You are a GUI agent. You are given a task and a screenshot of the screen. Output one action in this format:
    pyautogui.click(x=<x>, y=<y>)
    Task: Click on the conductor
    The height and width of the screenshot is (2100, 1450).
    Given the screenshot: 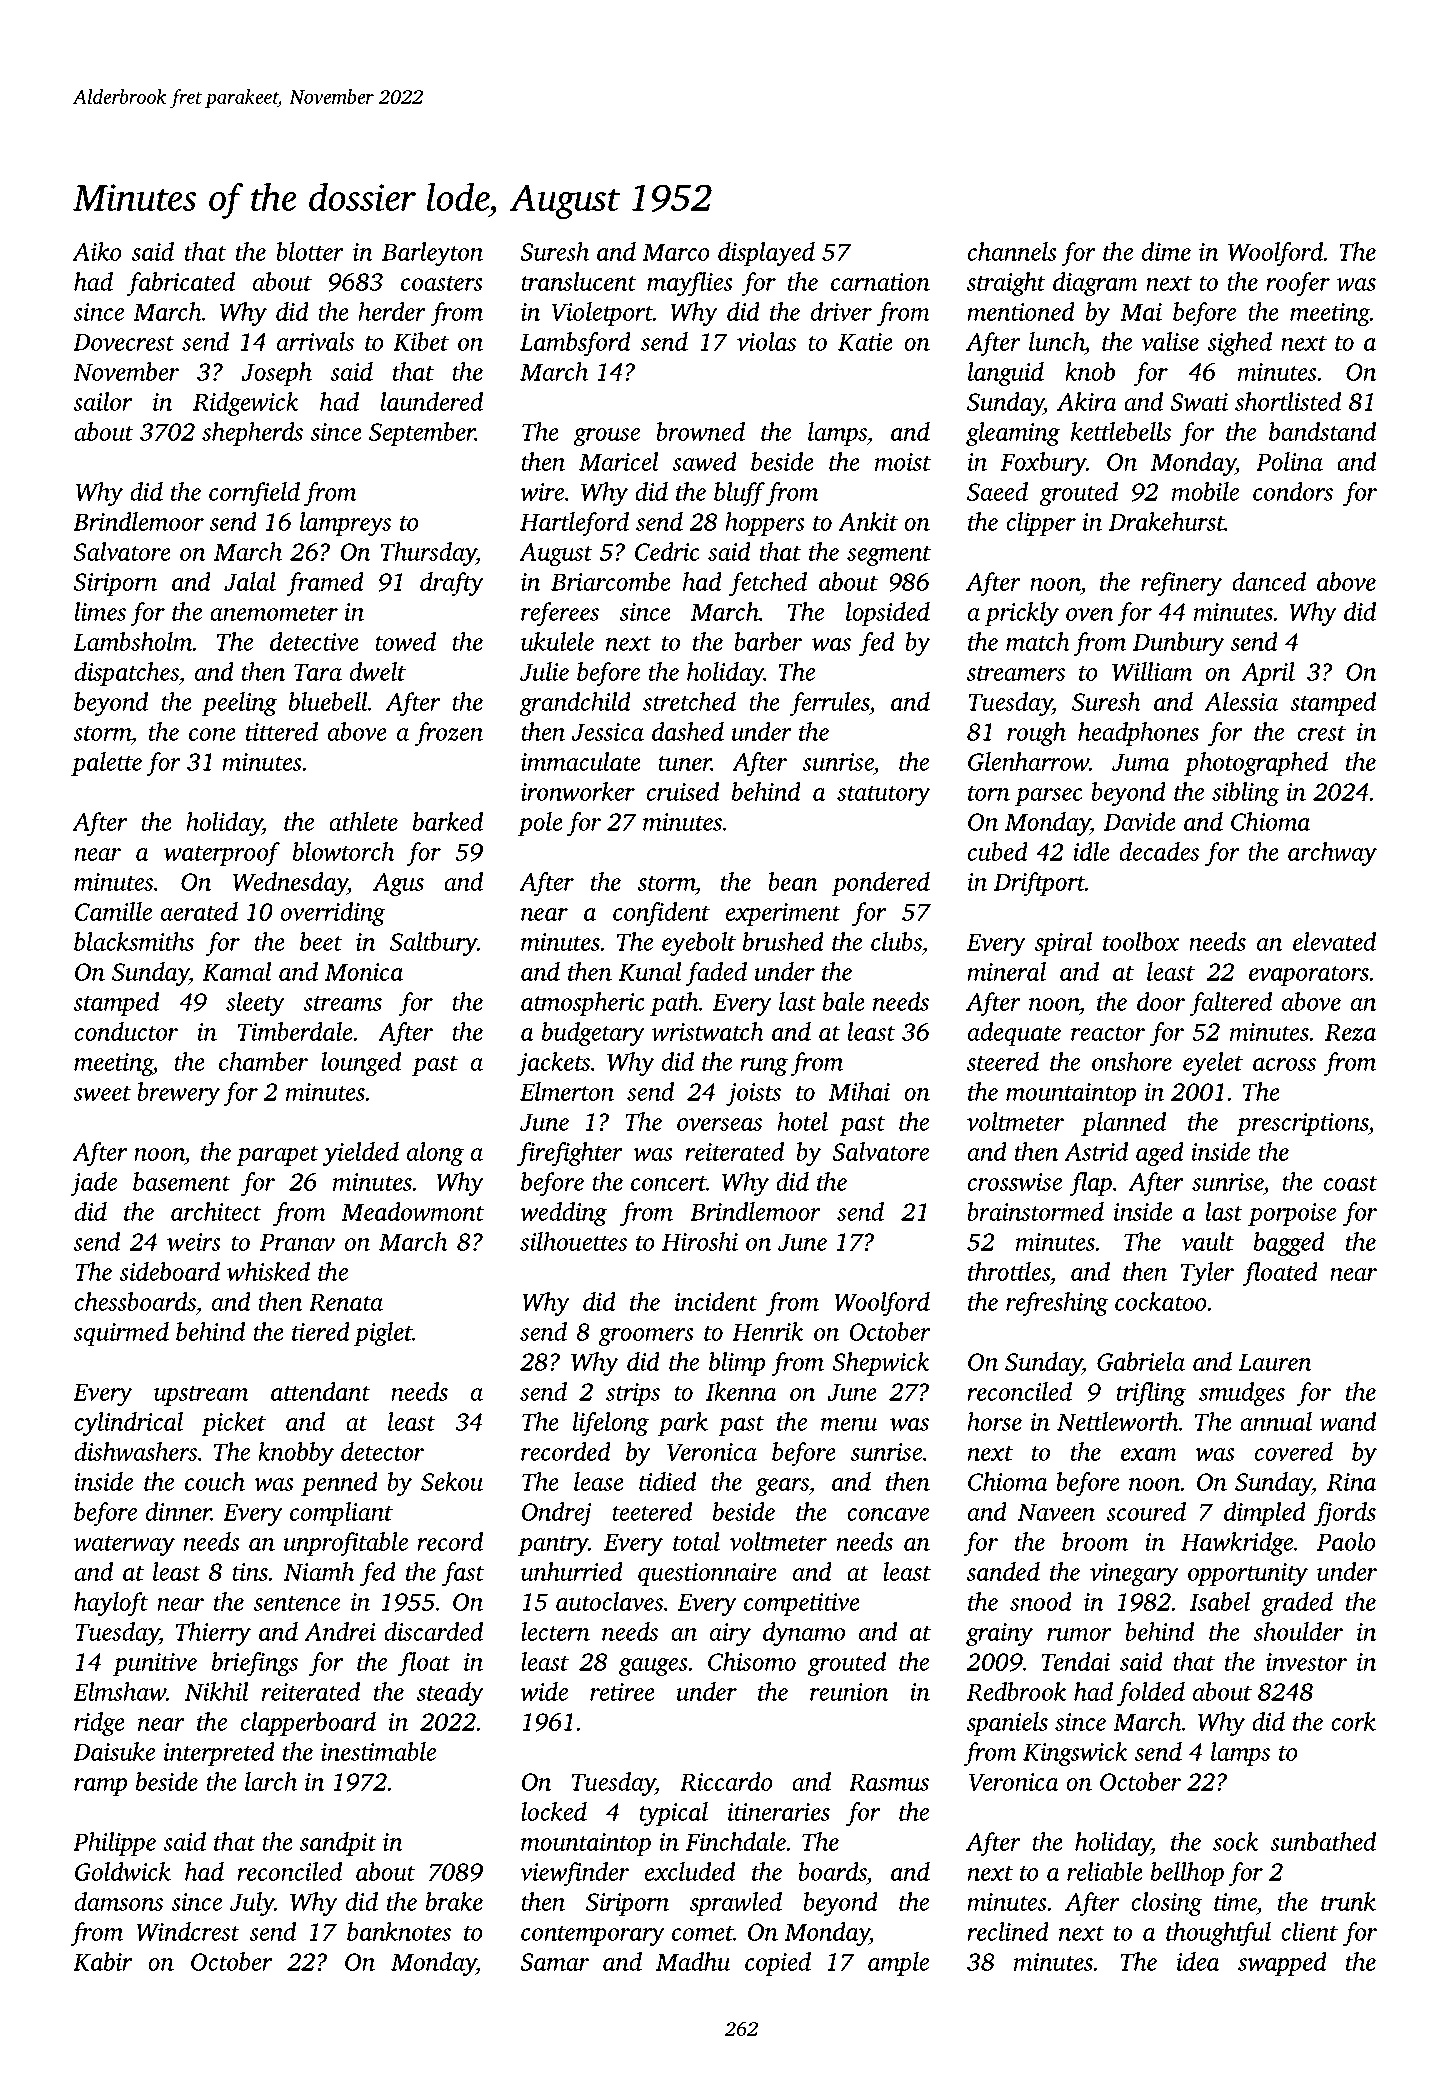 What is the action you would take?
    pyautogui.click(x=126, y=1031)
